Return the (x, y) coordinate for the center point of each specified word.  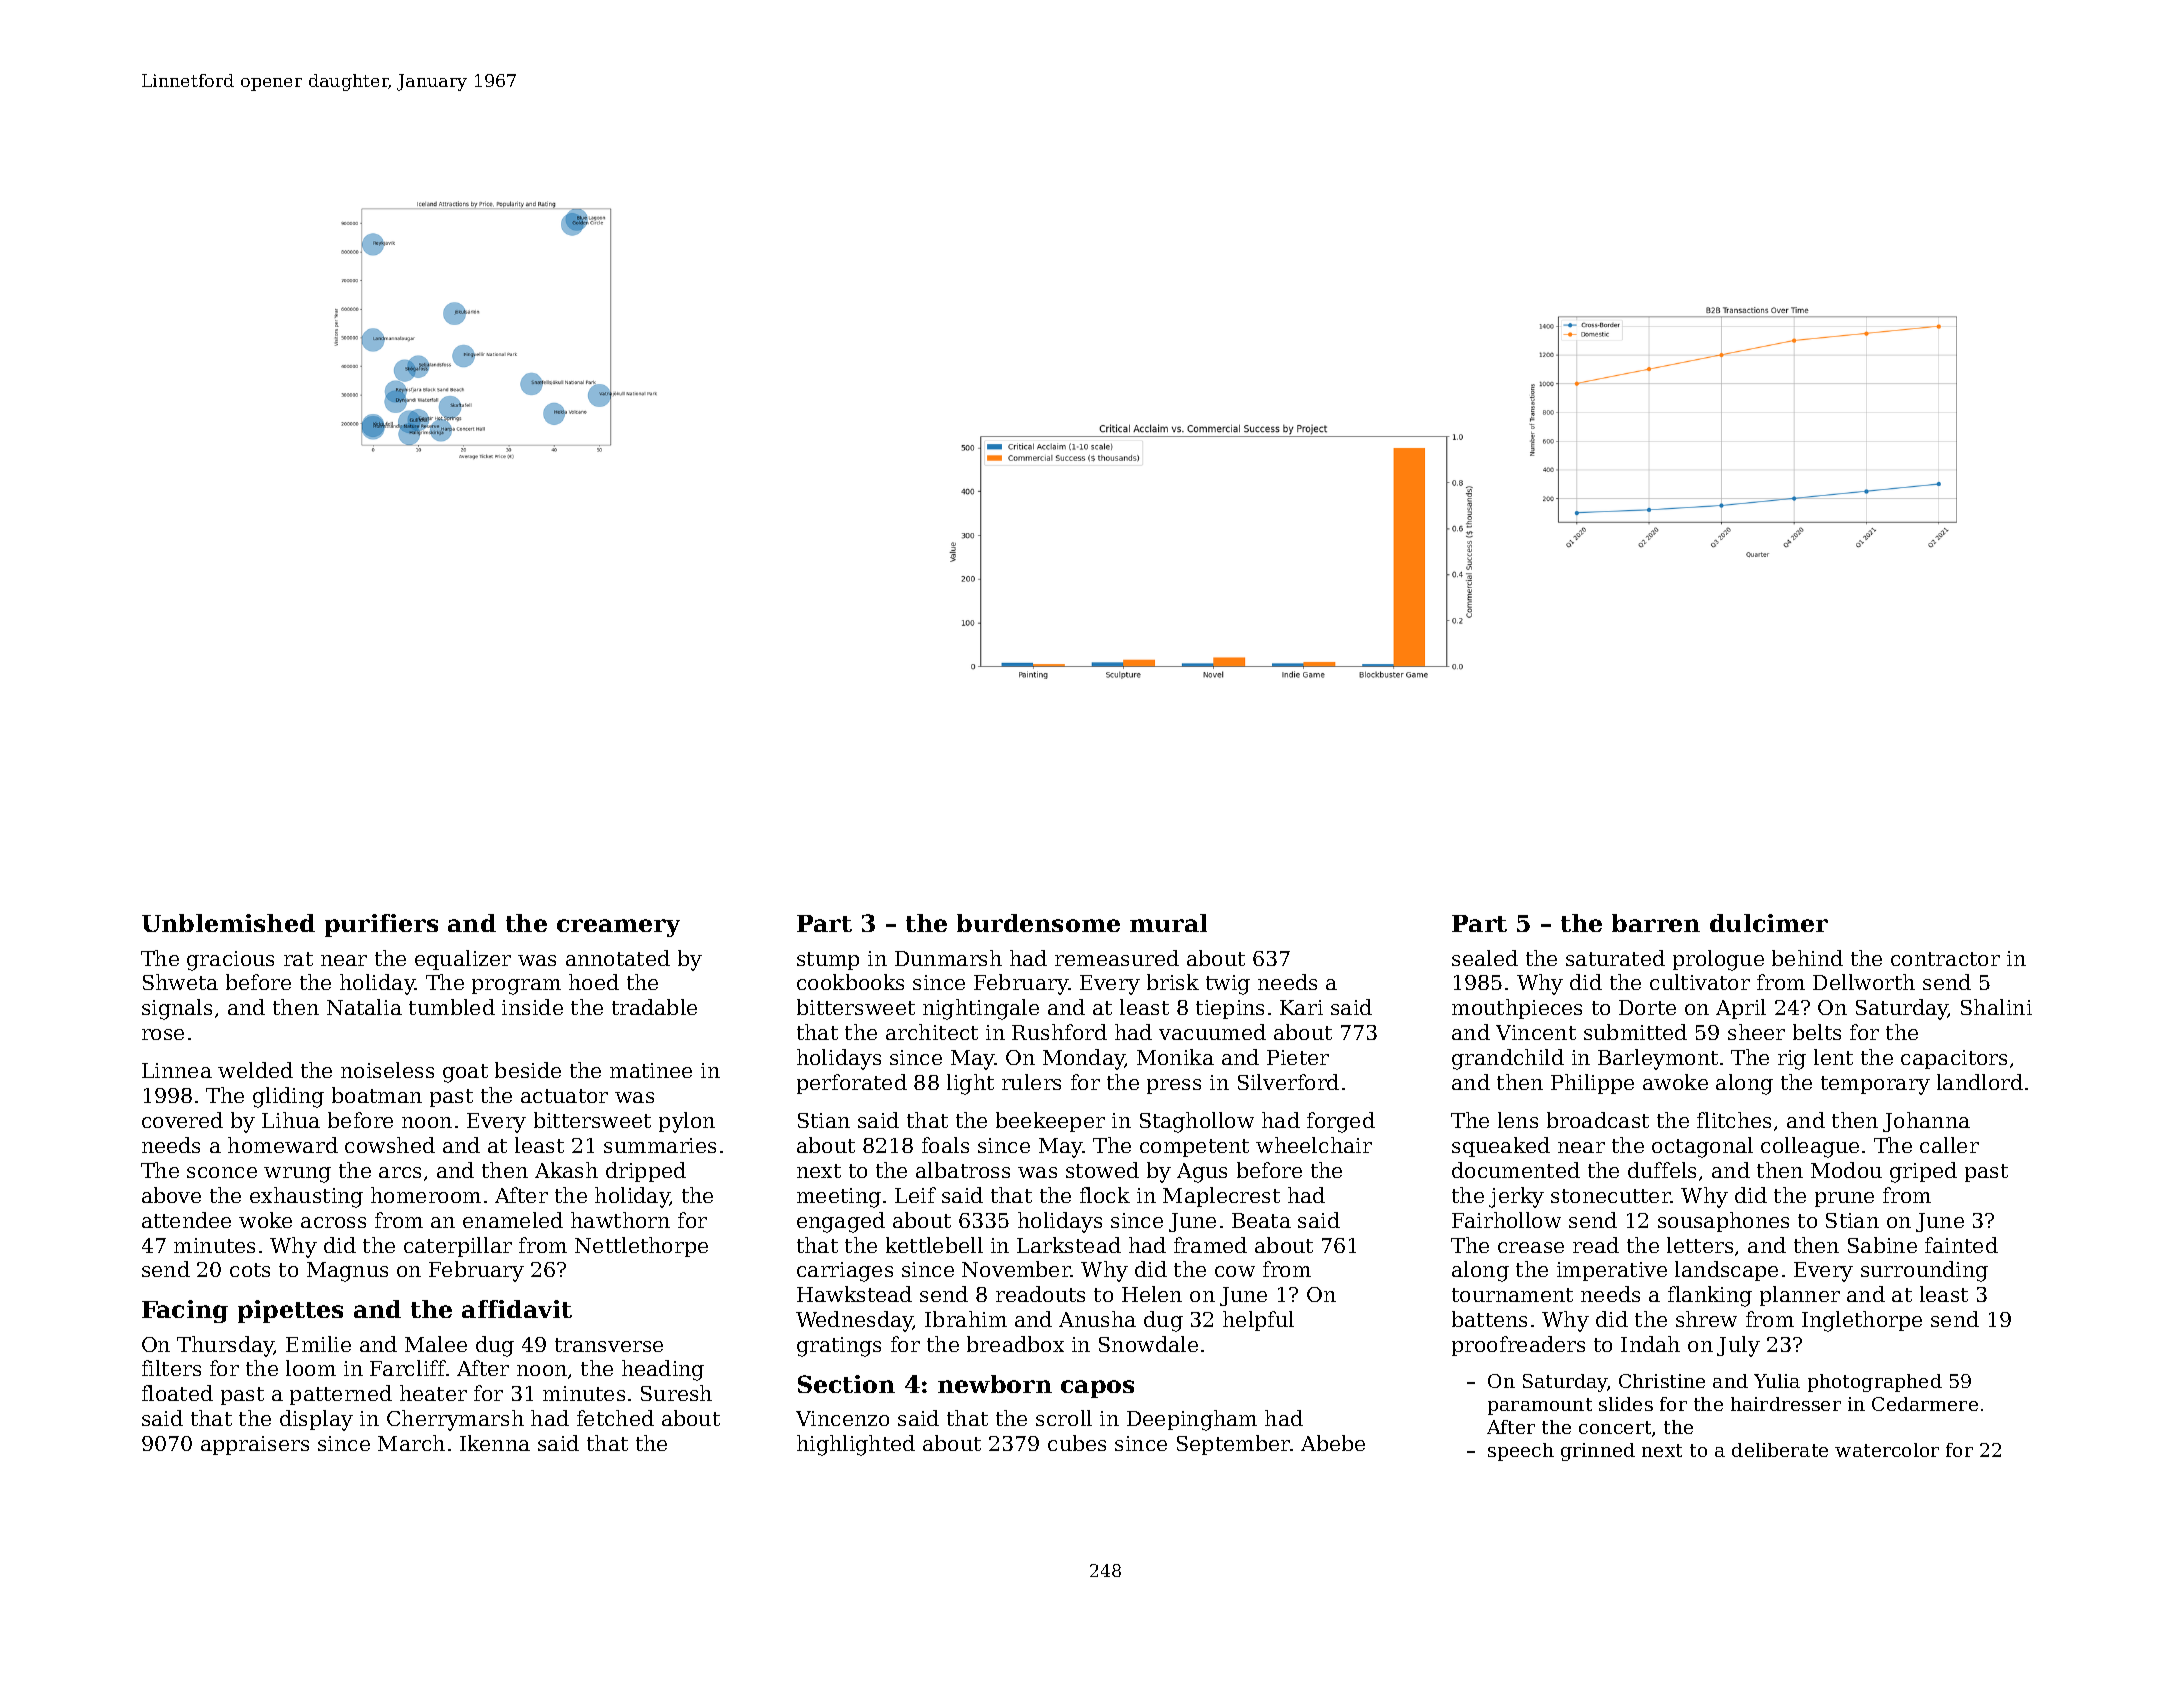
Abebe (1333, 1443)
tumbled (452, 1007)
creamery (618, 928)
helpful (1258, 1321)
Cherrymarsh (455, 1420)
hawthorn (620, 1220)
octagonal (1702, 1147)
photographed (1875, 1383)
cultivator (1700, 982)
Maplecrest (1221, 1197)
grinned (1598, 1452)
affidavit (517, 1309)
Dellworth (1864, 982)
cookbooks (850, 982)
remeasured (1117, 958)
